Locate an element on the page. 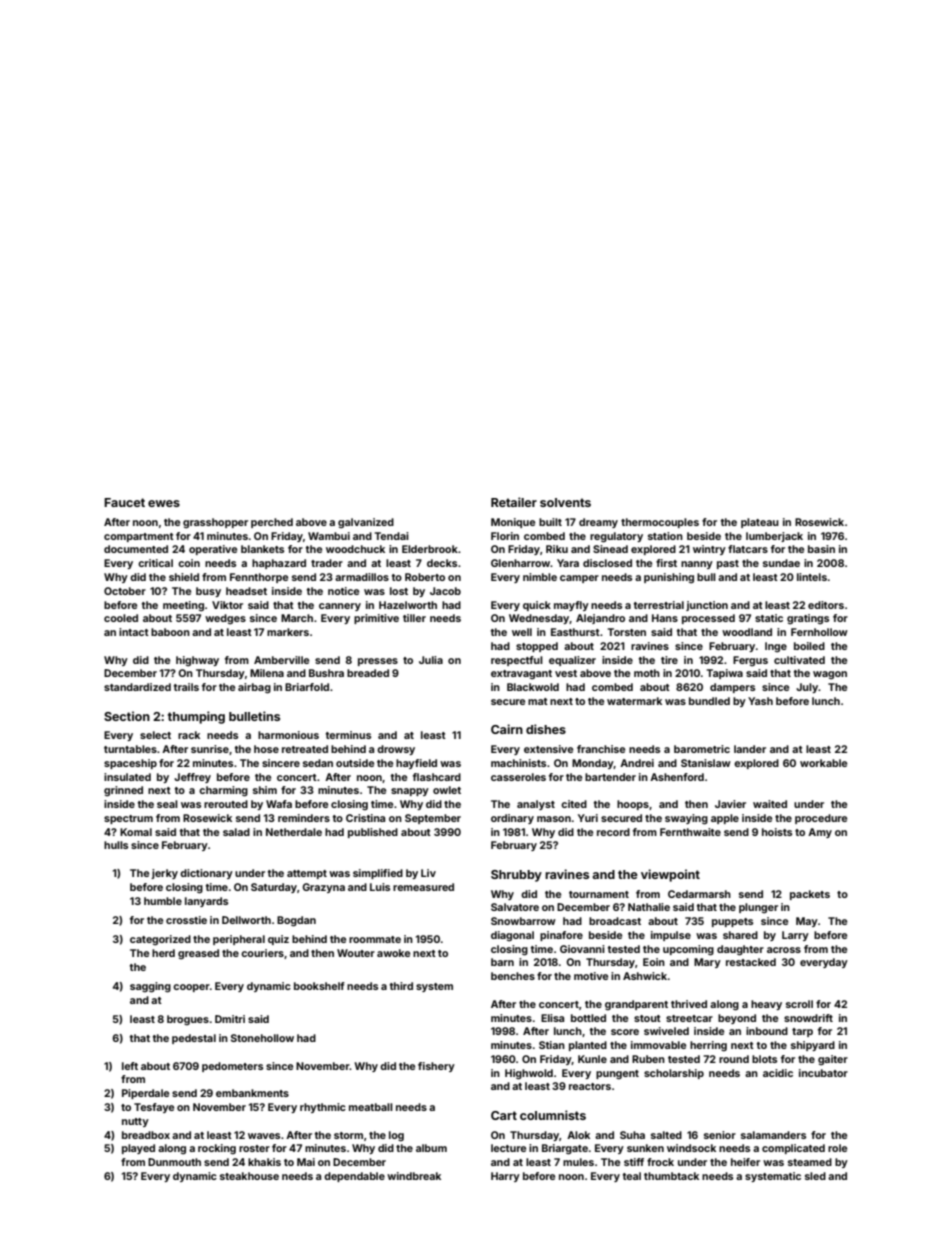 Image resolution: width=952 pixels, height=1233 pixels. left is located at coordinates (130, 1066).
